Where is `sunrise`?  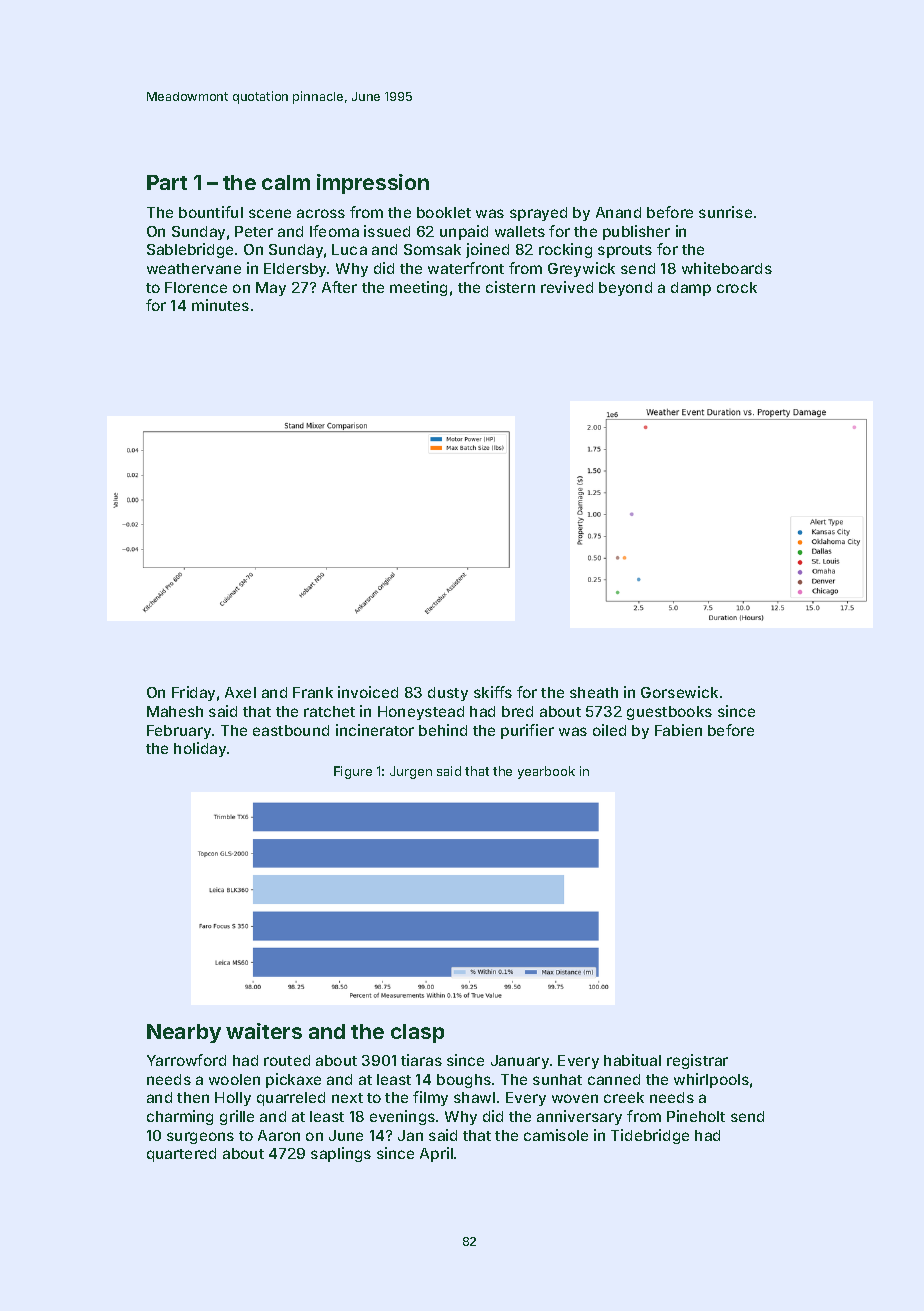
sunrise is located at coordinates (725, 212).
